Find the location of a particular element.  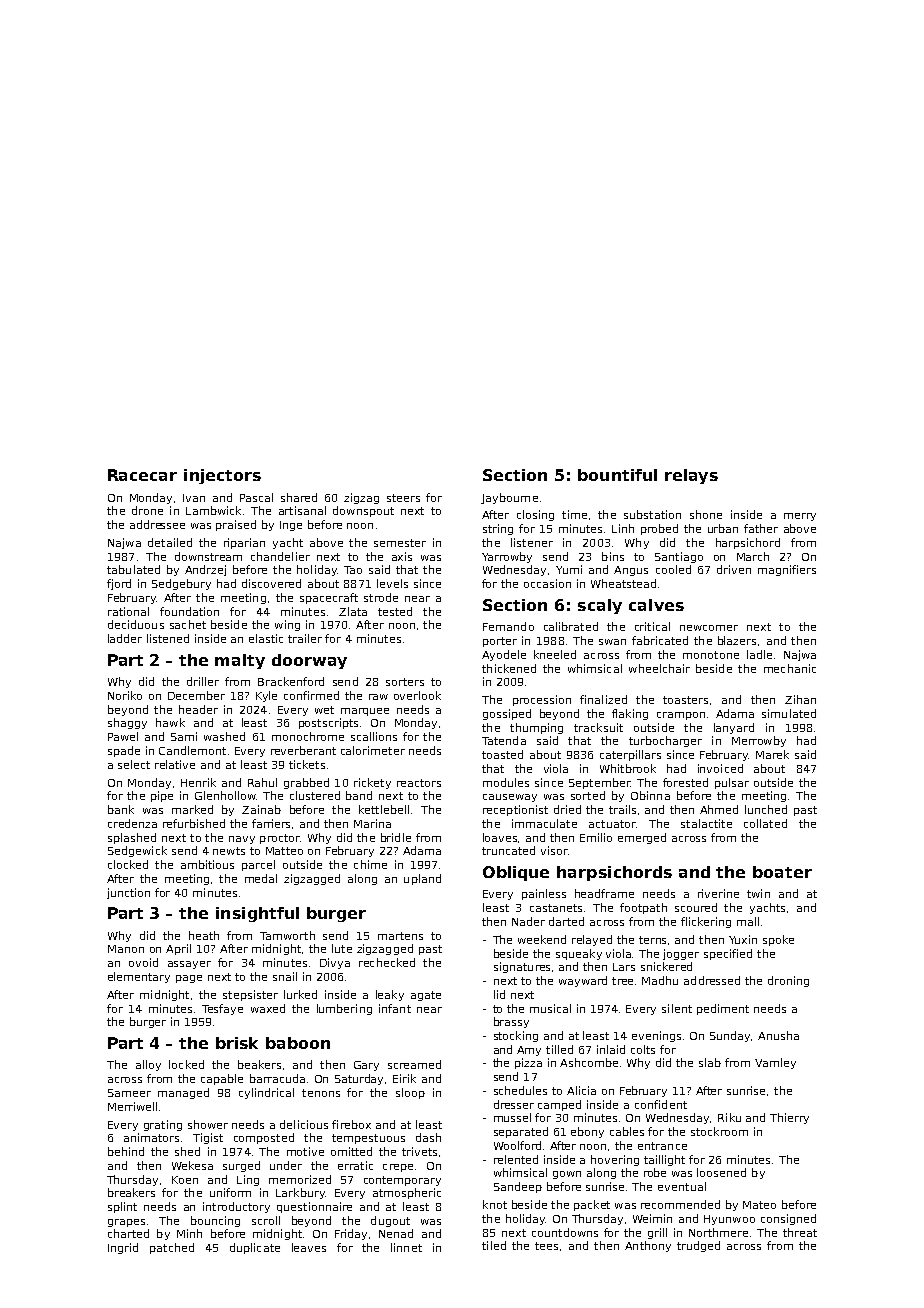

injectors is located at coordinates (222, 476).
